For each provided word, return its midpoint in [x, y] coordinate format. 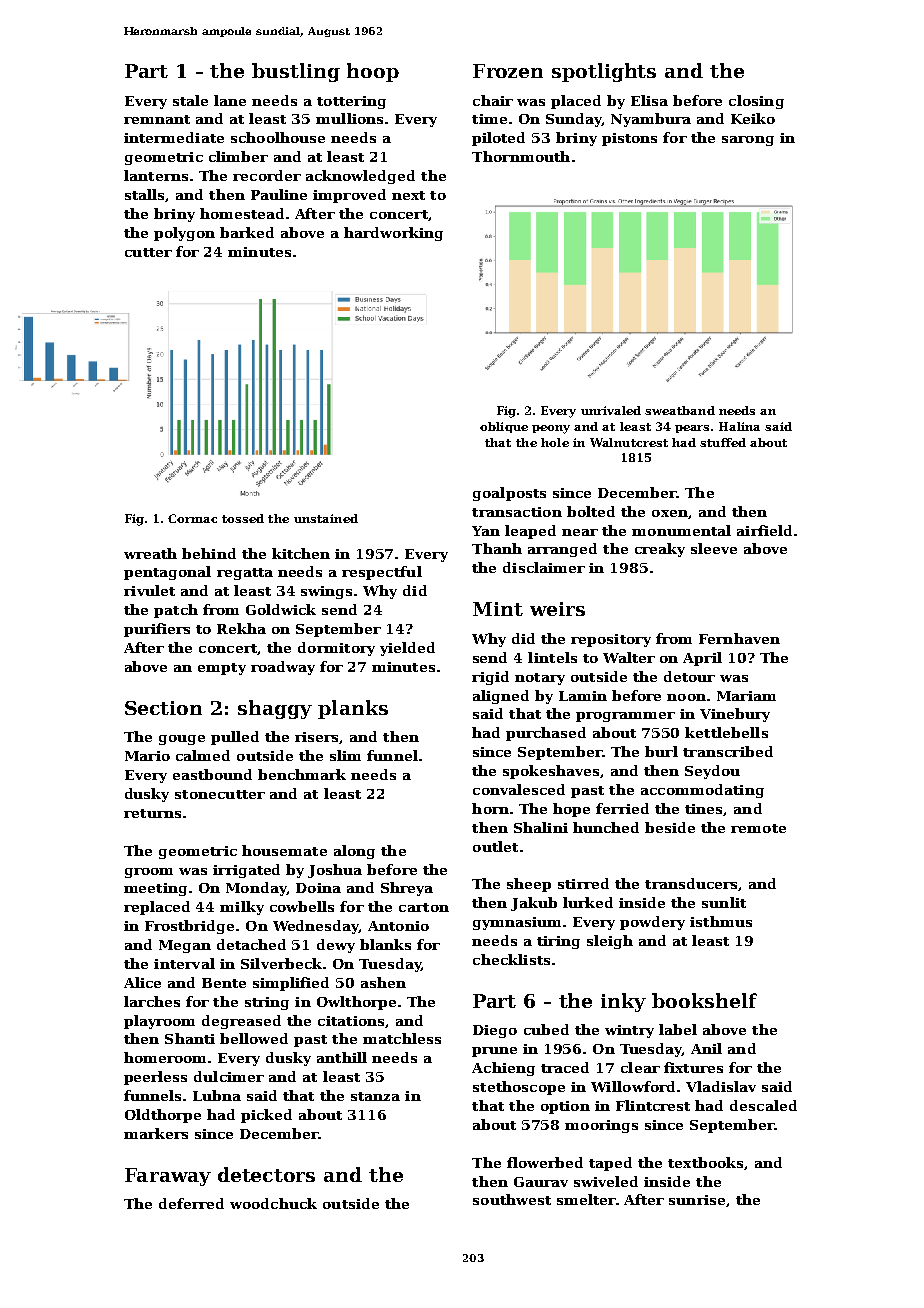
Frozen [508, 71]
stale [190, 100]
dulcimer [229, 1076]
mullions [349, 118]
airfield [764, 530]
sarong [748, 141]
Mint [498, 609]
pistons [629, 139]
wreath [150, 553]
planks [353, 709]
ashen [383, 982]
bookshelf [704, 1000]
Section [163, 708]
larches [152, 1001]
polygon [184, 234]
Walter [629, 657]
